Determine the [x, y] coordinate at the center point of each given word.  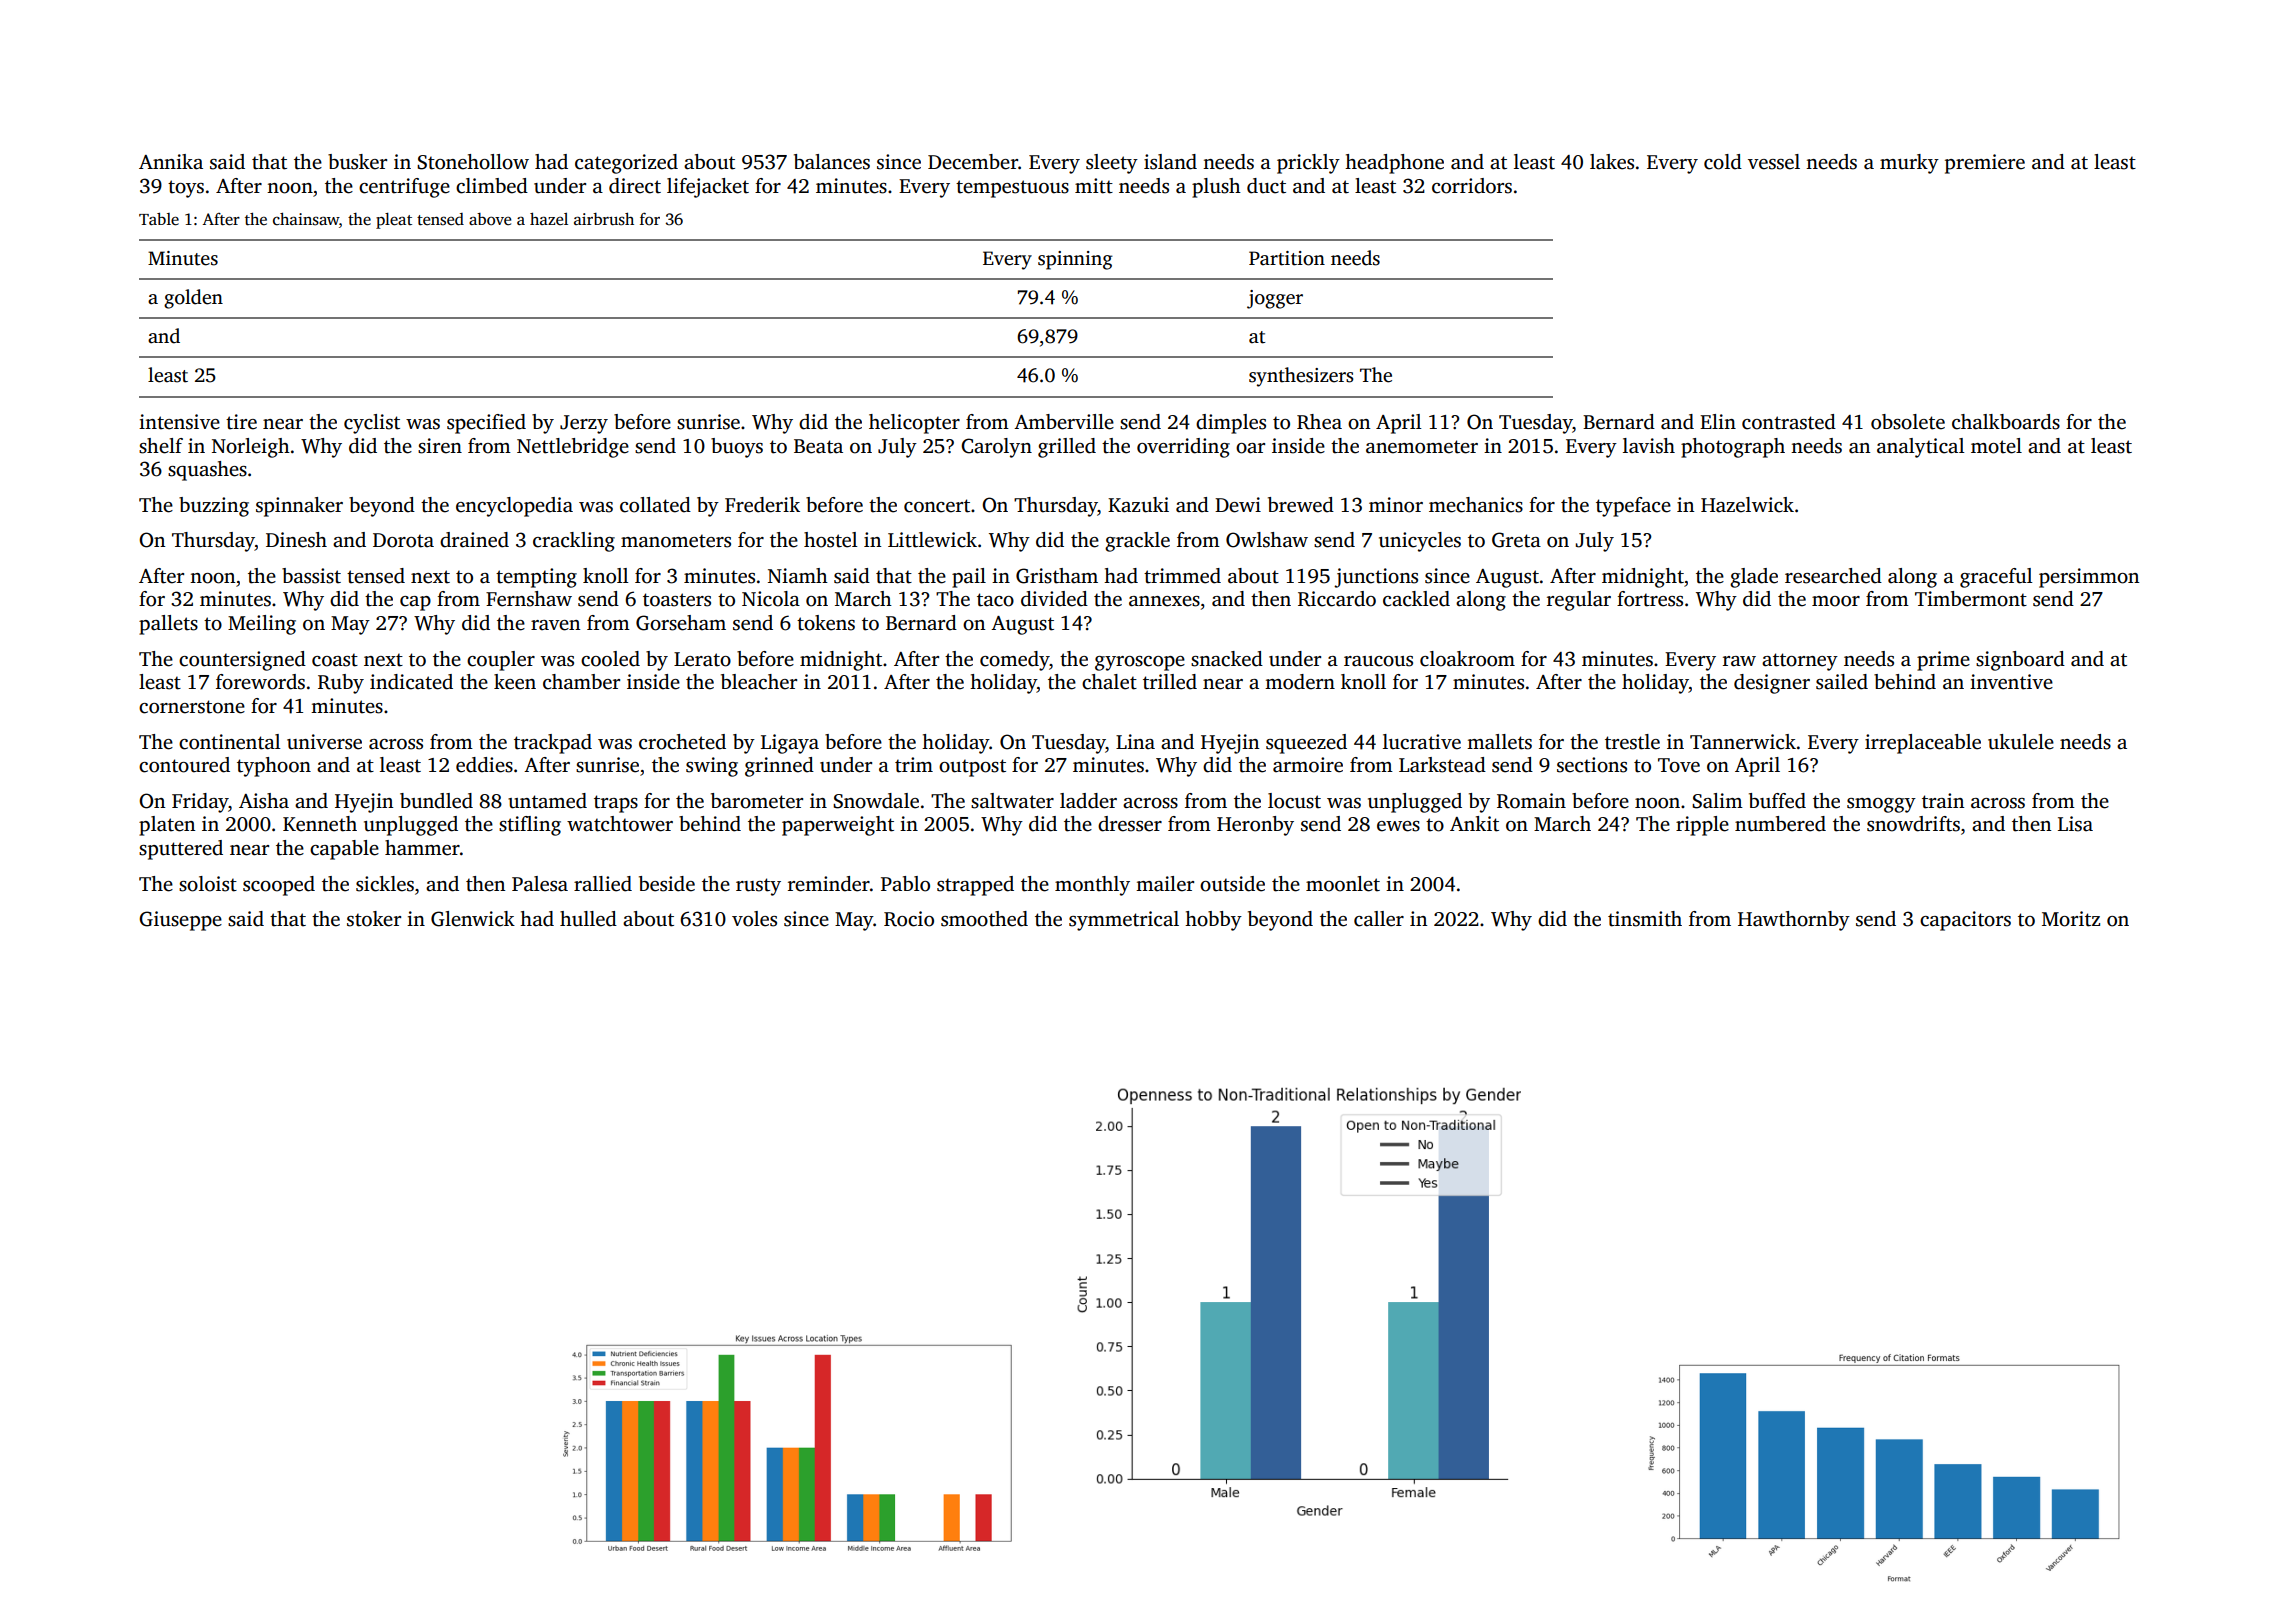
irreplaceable [1923, 744]
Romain [1531, 801]
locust [1294, 801]
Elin [1718, 421]
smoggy [1881, 805]
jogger [1275, 299]
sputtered [181, 850]
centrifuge [404, 188]
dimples [1231, 424]
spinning [1075, 260]
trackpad [553, 744]
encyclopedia [514, 507]
